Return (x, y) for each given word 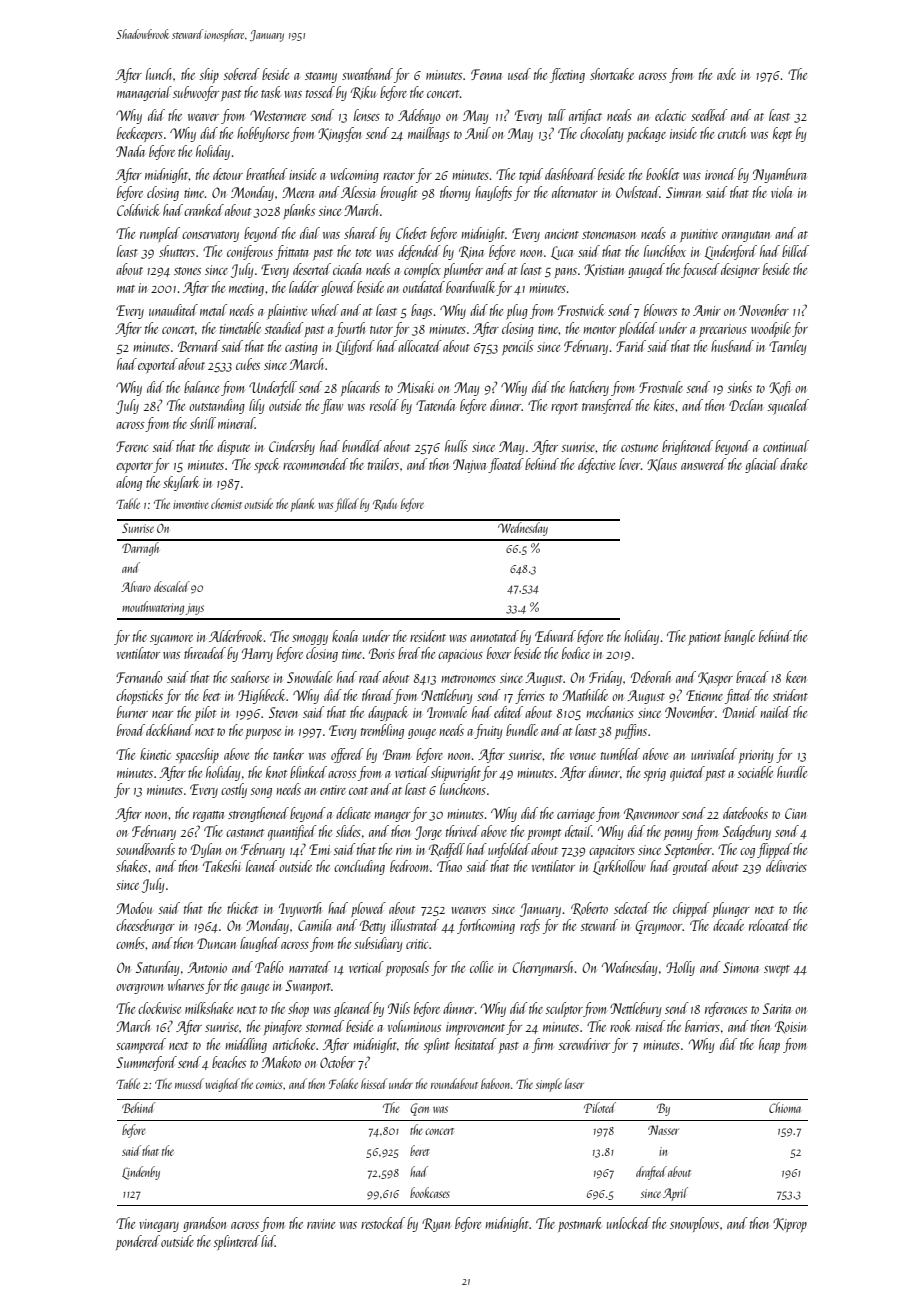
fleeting (567, 75)
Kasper (715, 679)
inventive (191, 504)
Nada (130, 151)
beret (420, 1150)
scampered (141, 1045)
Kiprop (790, 1225)
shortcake (612, 74)
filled (347, 505)
